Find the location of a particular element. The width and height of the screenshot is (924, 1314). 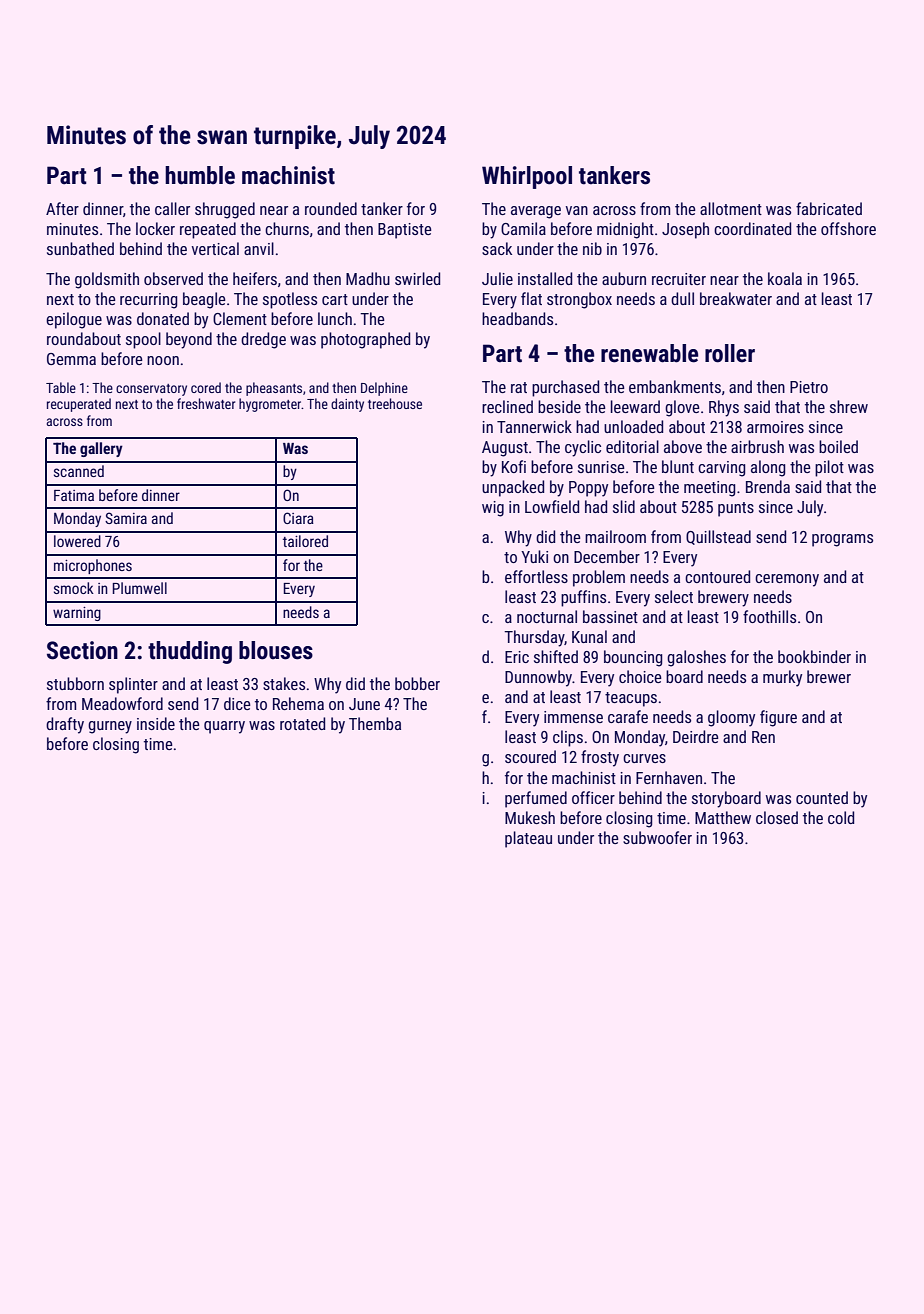

gurney is located at coordinates (110, 727).
